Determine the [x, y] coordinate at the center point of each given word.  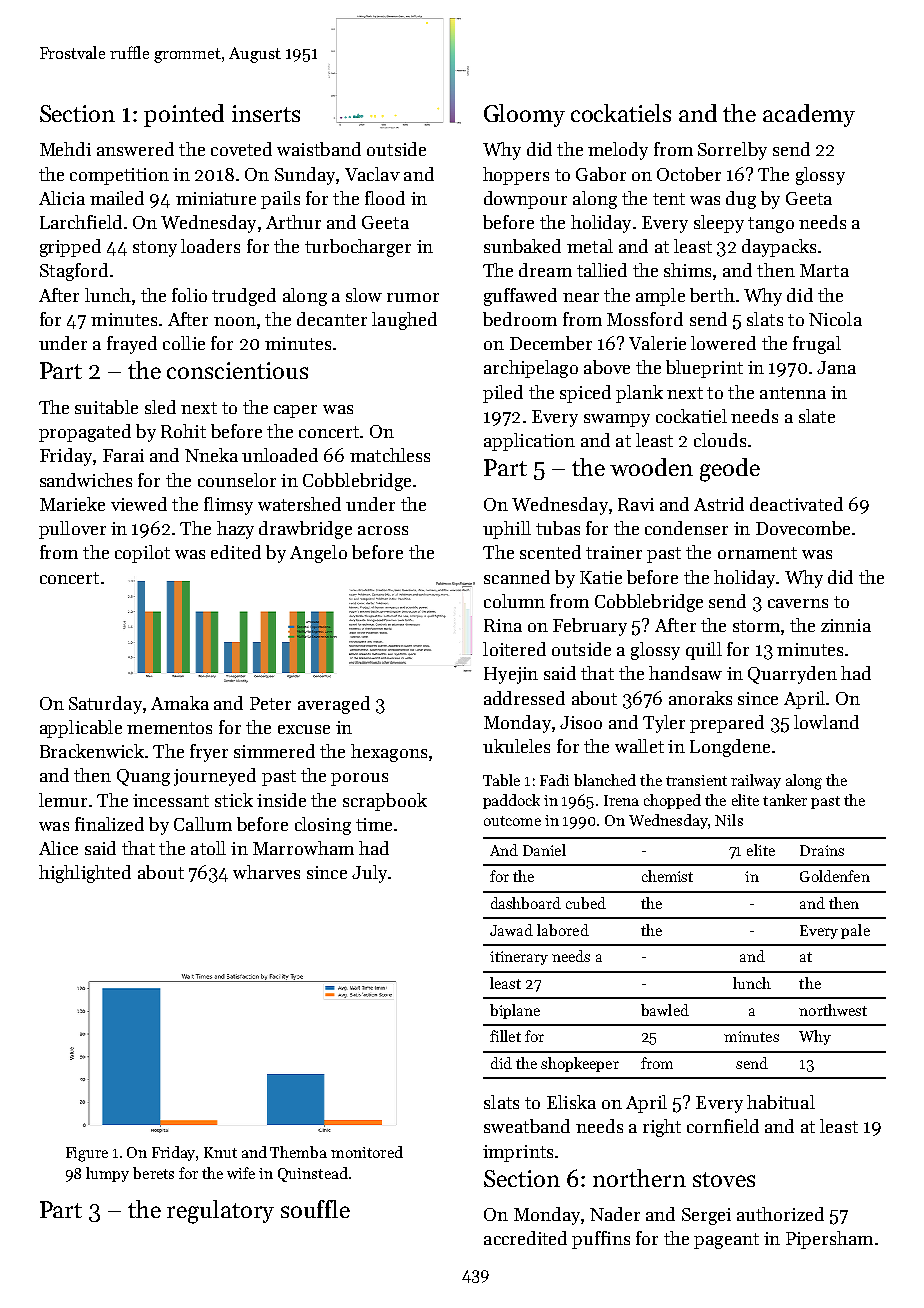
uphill [507, 530]
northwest [833, 1010]
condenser [686, 528]
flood [385, 198]
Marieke [72, 504]
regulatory [220, 1212]
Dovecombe [803, 528]
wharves [266, 872]
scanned [517, 577]
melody [618, 151]
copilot [142, 554]
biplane [515, 1011]
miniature [216, 198]
